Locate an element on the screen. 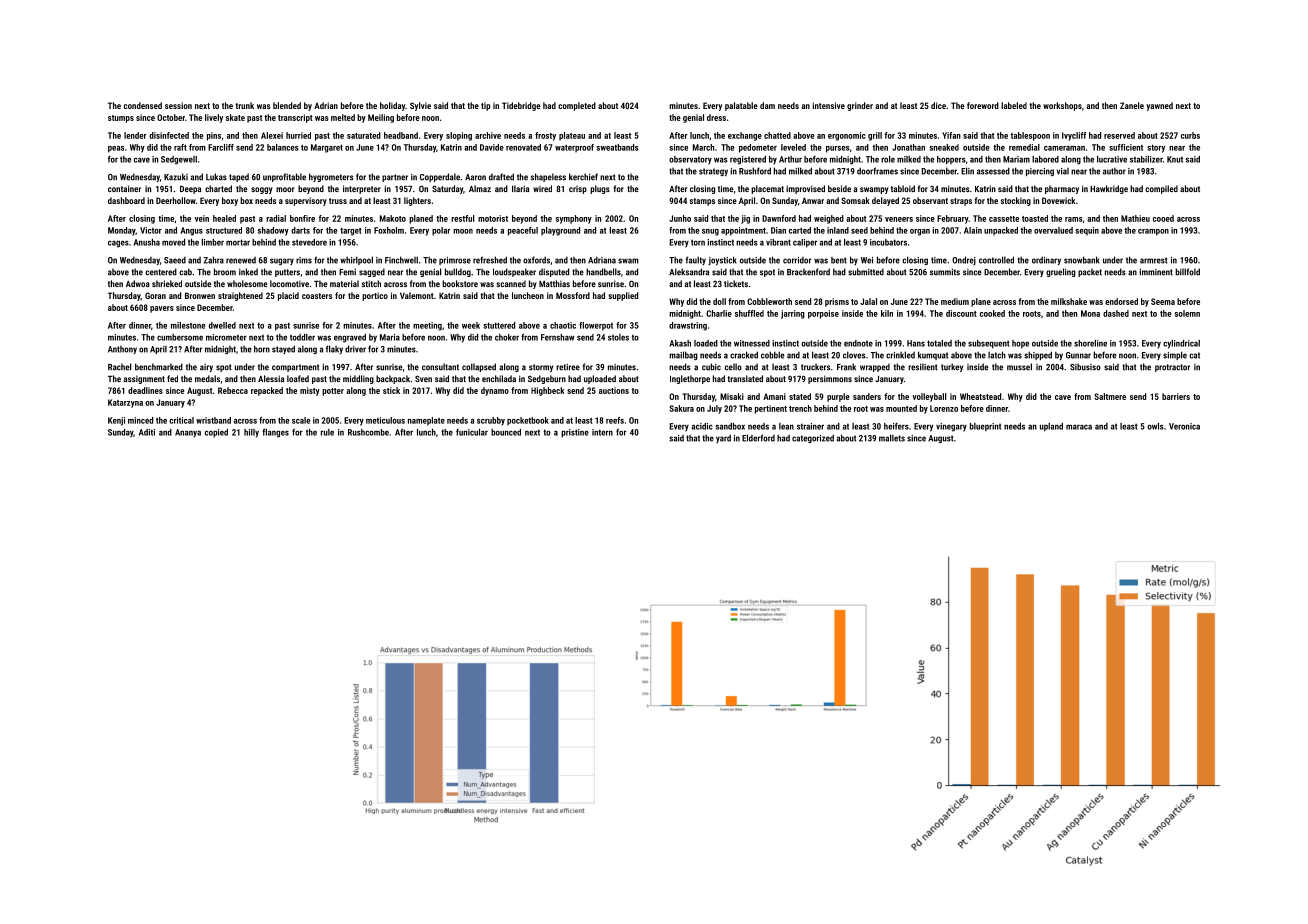 The image size is (1308, 924). Rushford is located at coordinates (755, 171).
